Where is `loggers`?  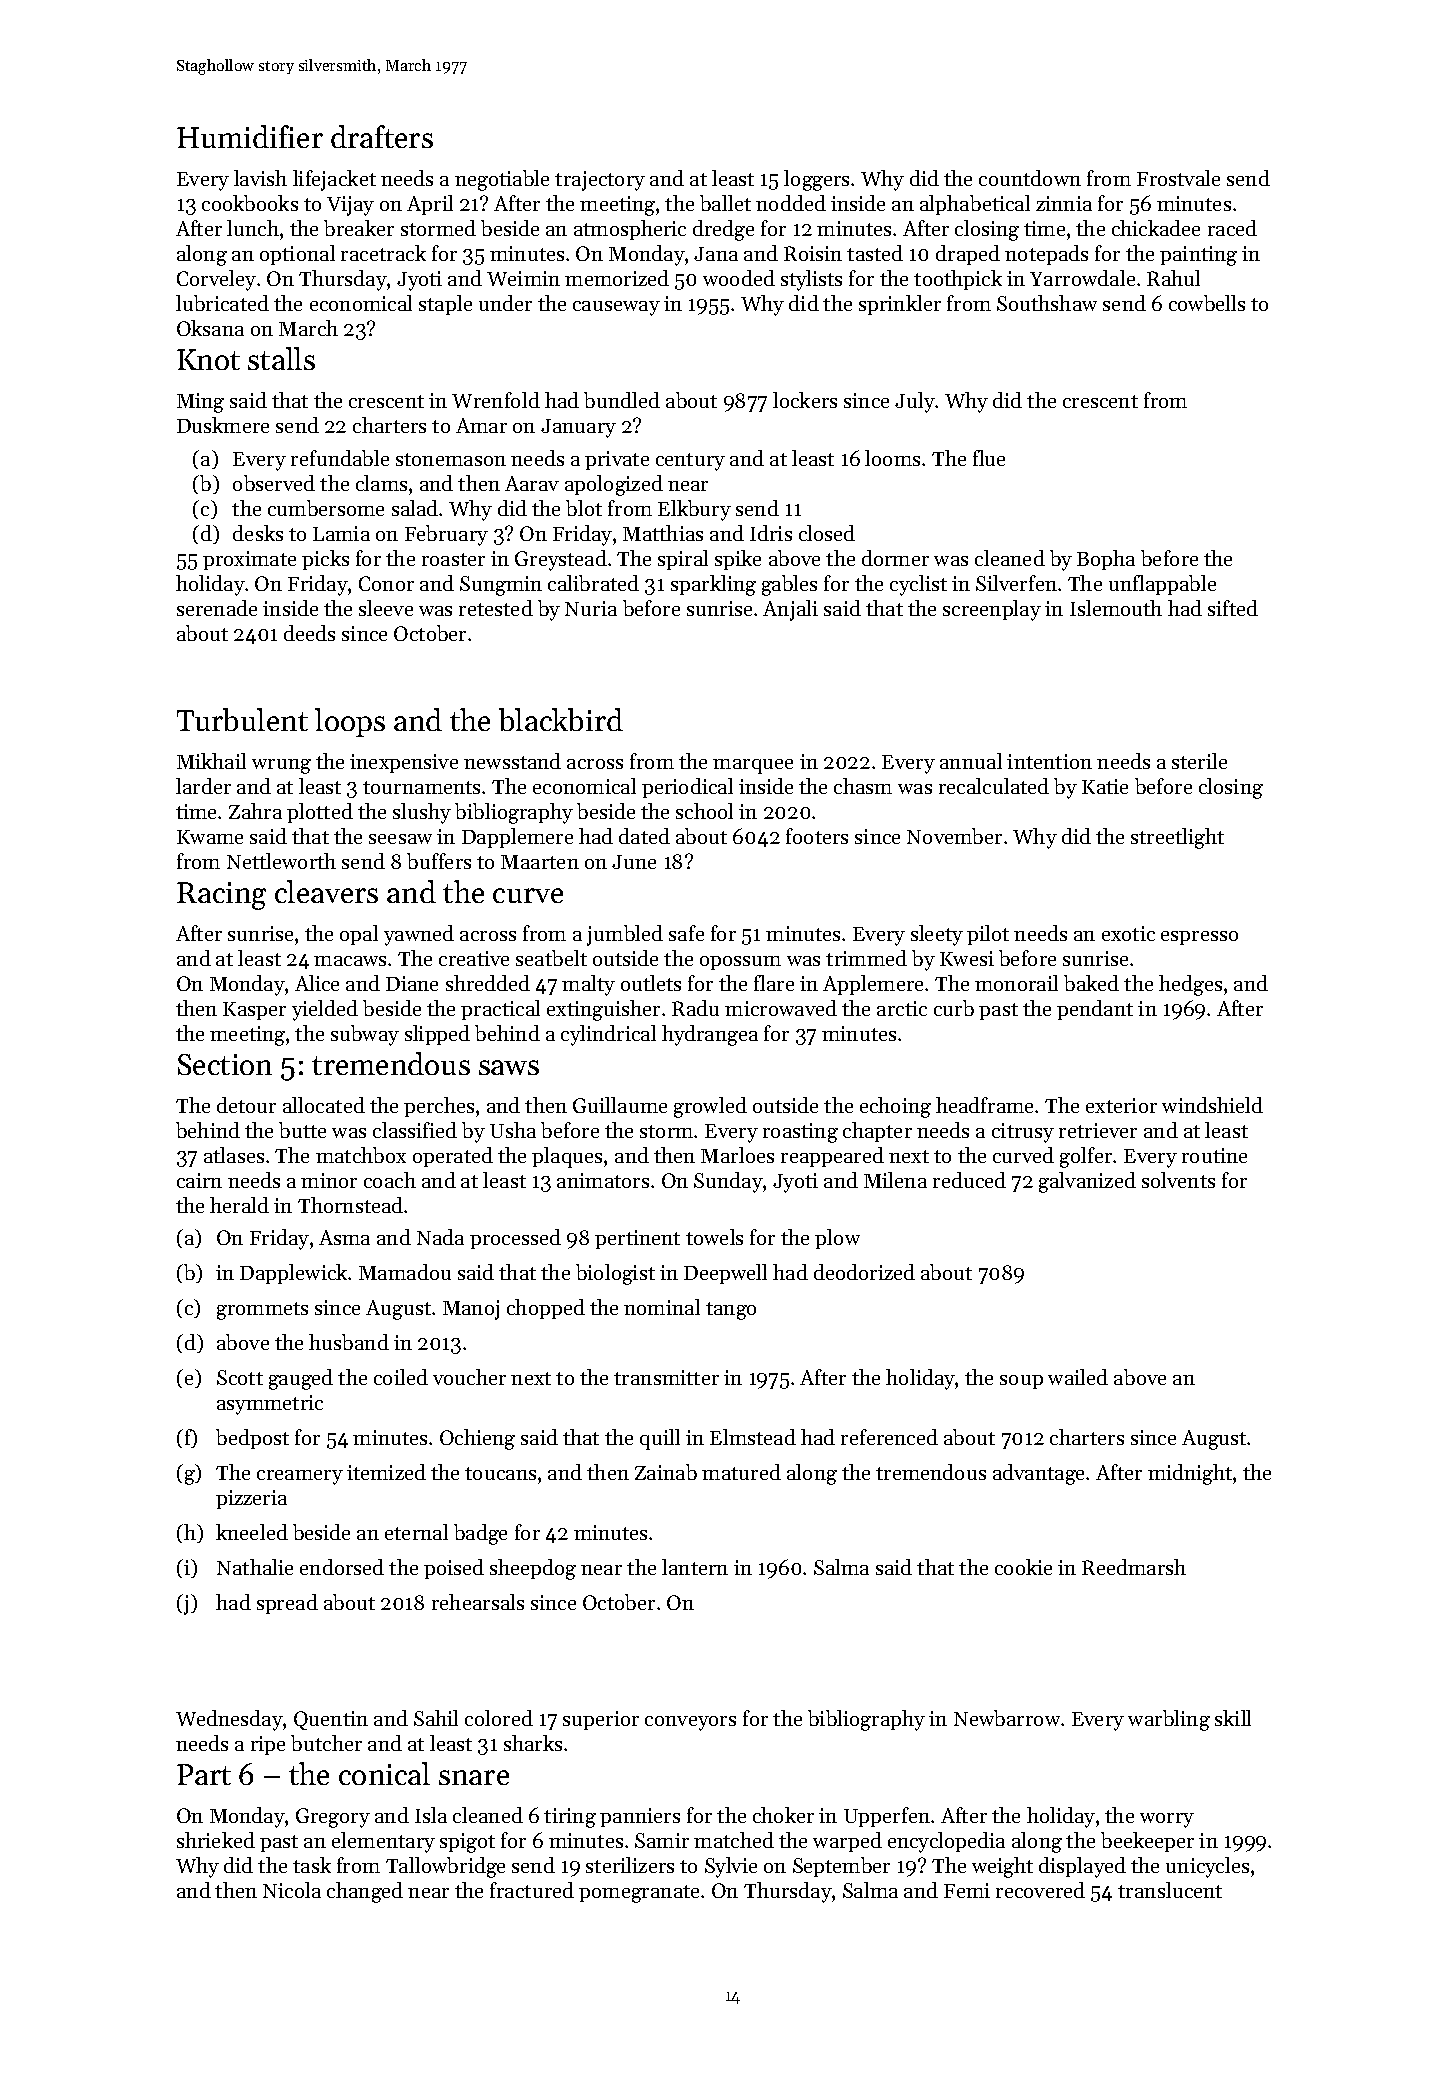
loggers is located at coordinates (816, 180).
